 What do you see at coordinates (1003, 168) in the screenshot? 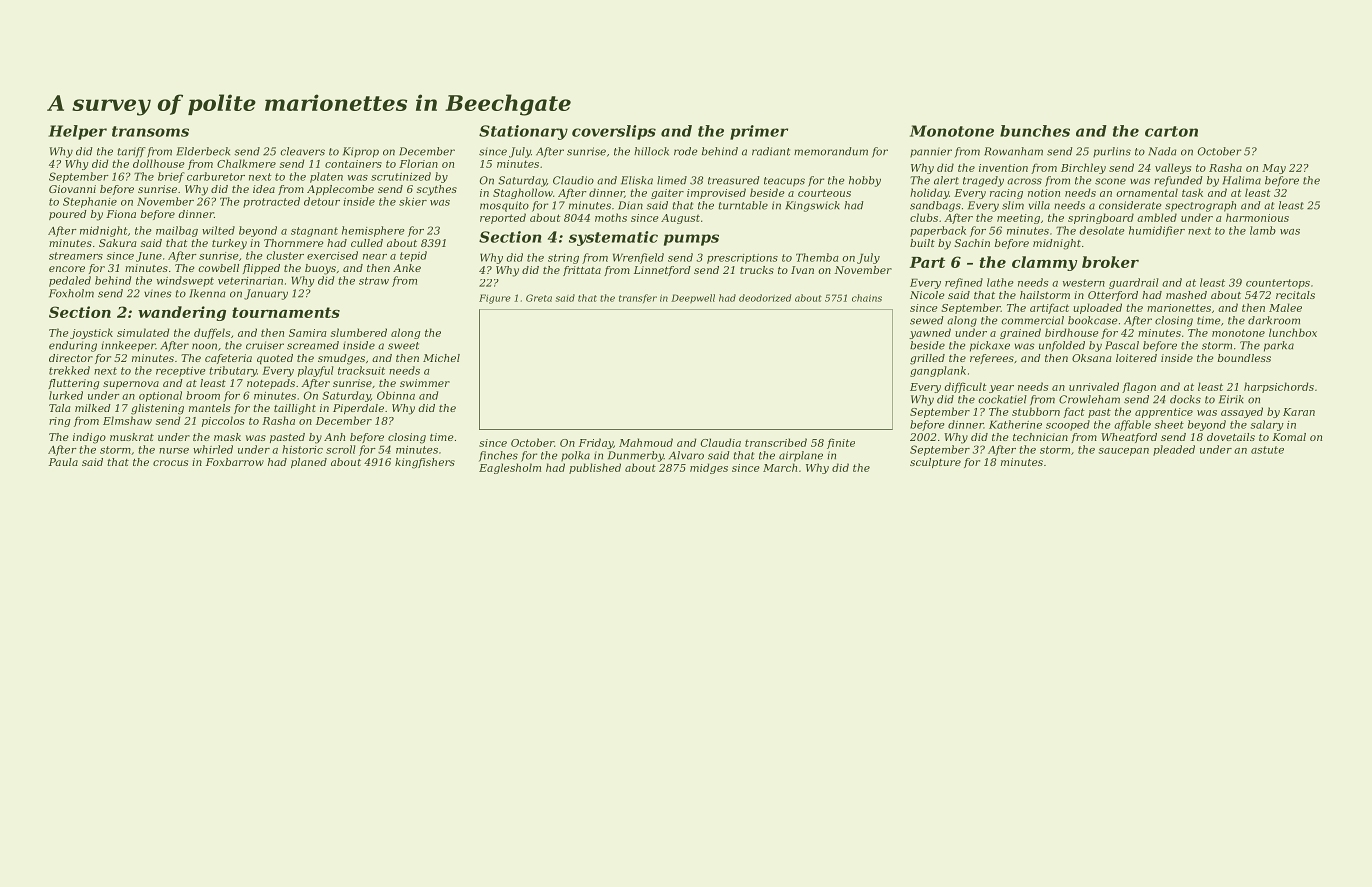
I see `invention` at bounding box center [1003, 168].
